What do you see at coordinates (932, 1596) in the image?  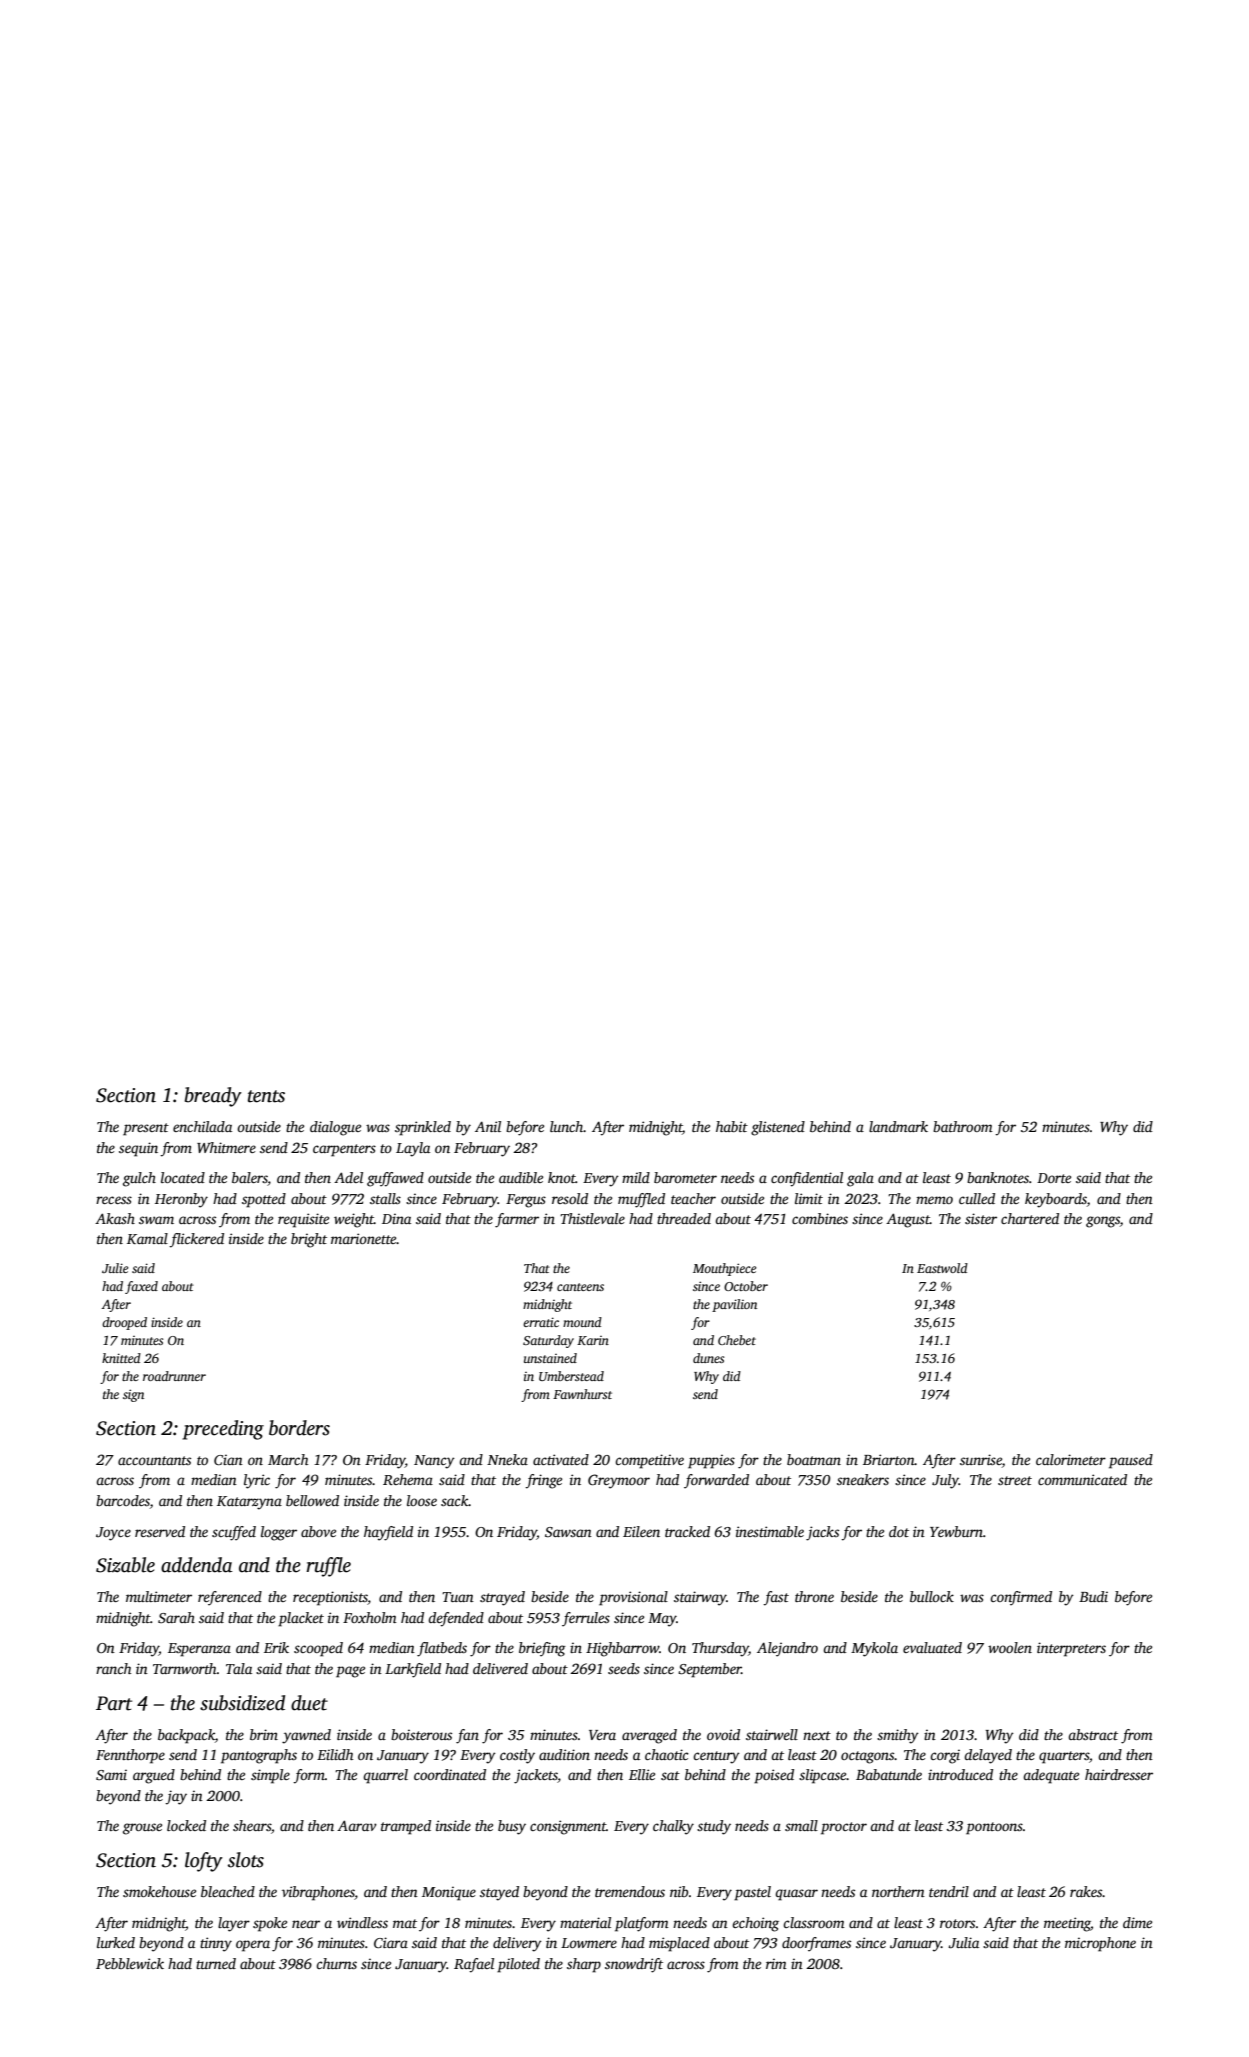 I see `bullock` at bounding box center [932, 1596].
